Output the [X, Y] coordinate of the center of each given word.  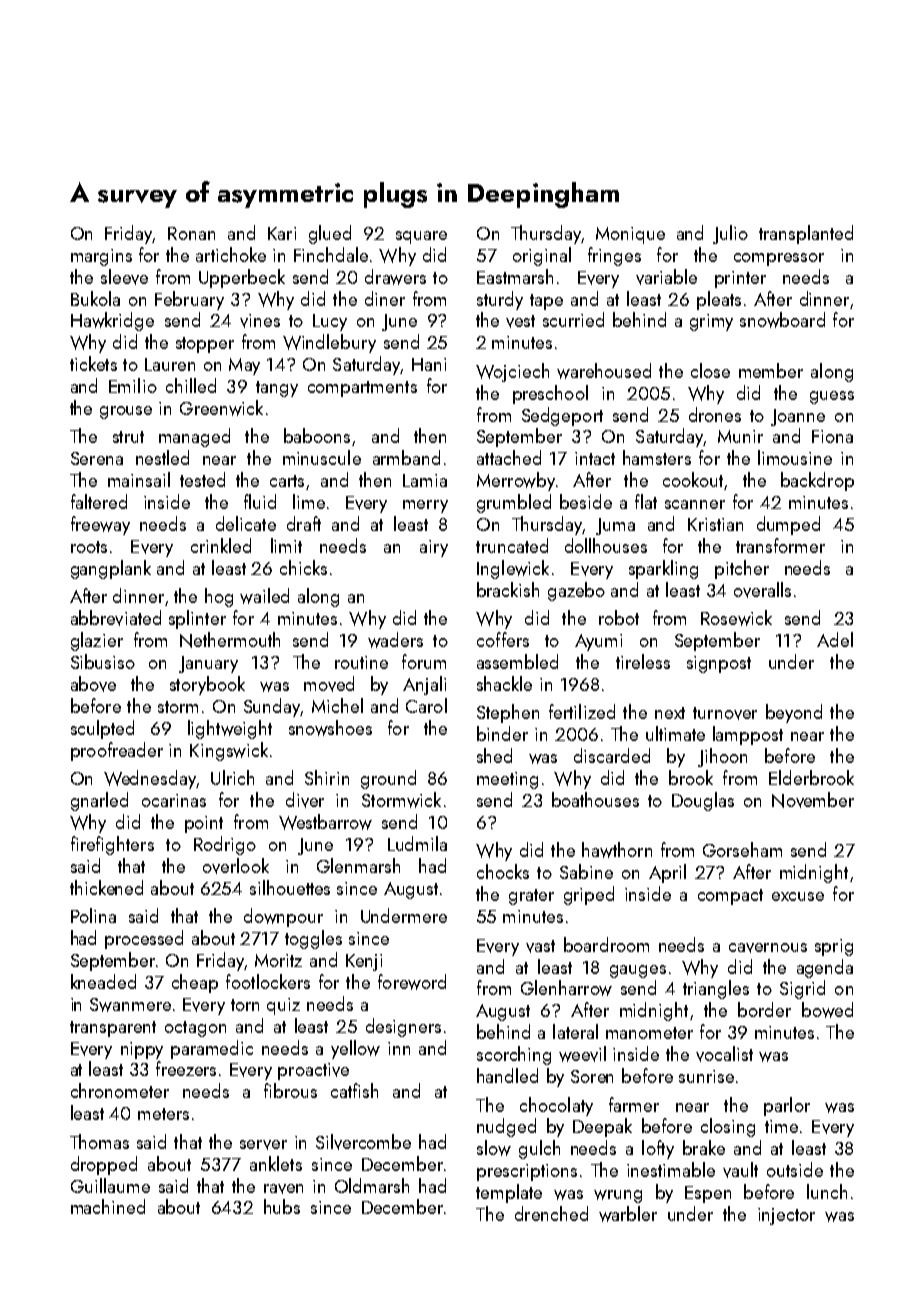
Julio [730, 234]
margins [101, 257]
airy [434, 548]
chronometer [120, 1090]
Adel [835, 639]
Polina [93, 915]
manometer [649, 1033]
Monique [630, 235]
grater [531, 897]
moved [329, 684]
